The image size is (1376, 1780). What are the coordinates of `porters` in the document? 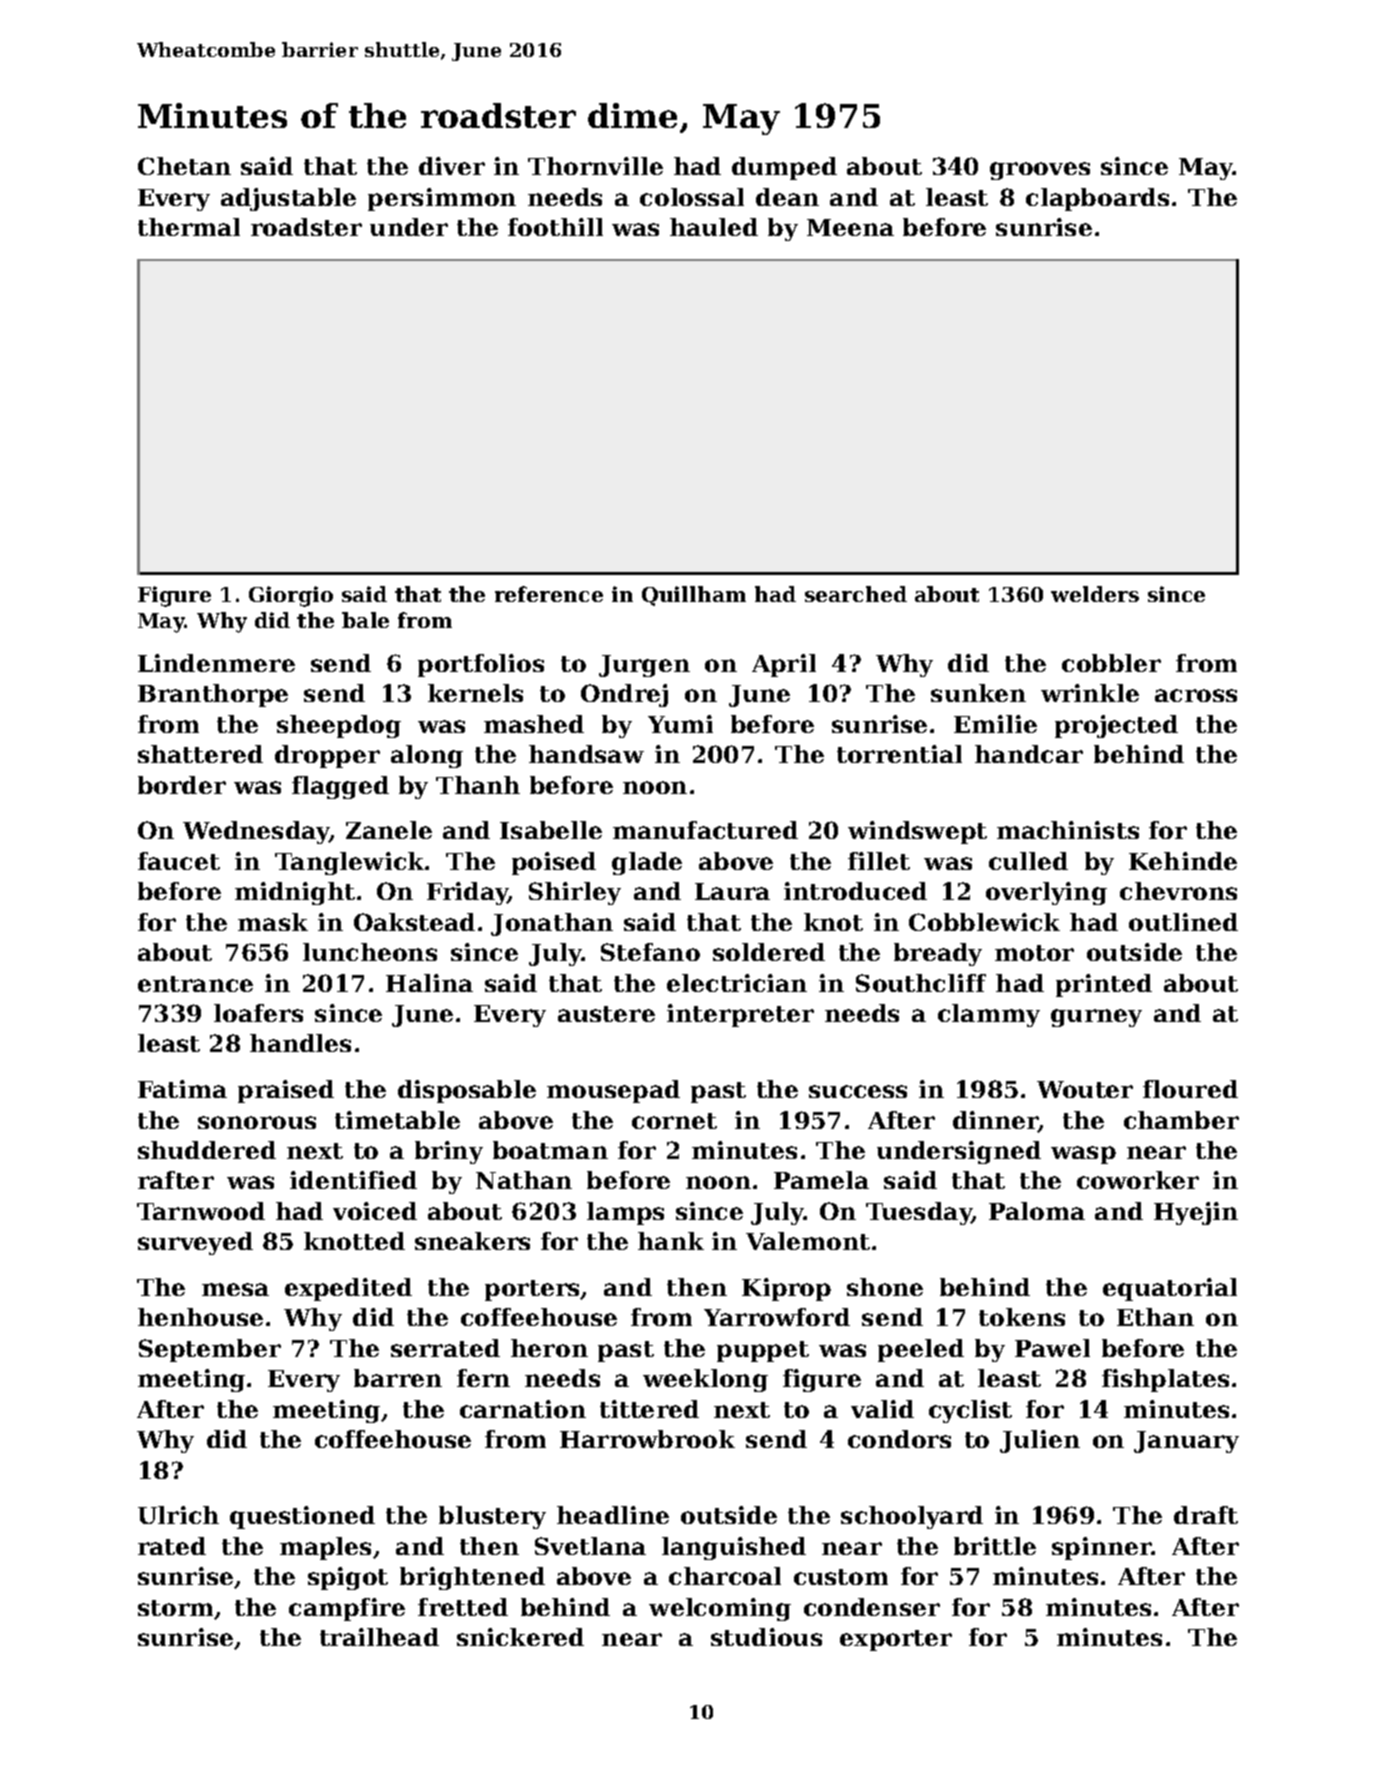 It's located at (533, 1290).
